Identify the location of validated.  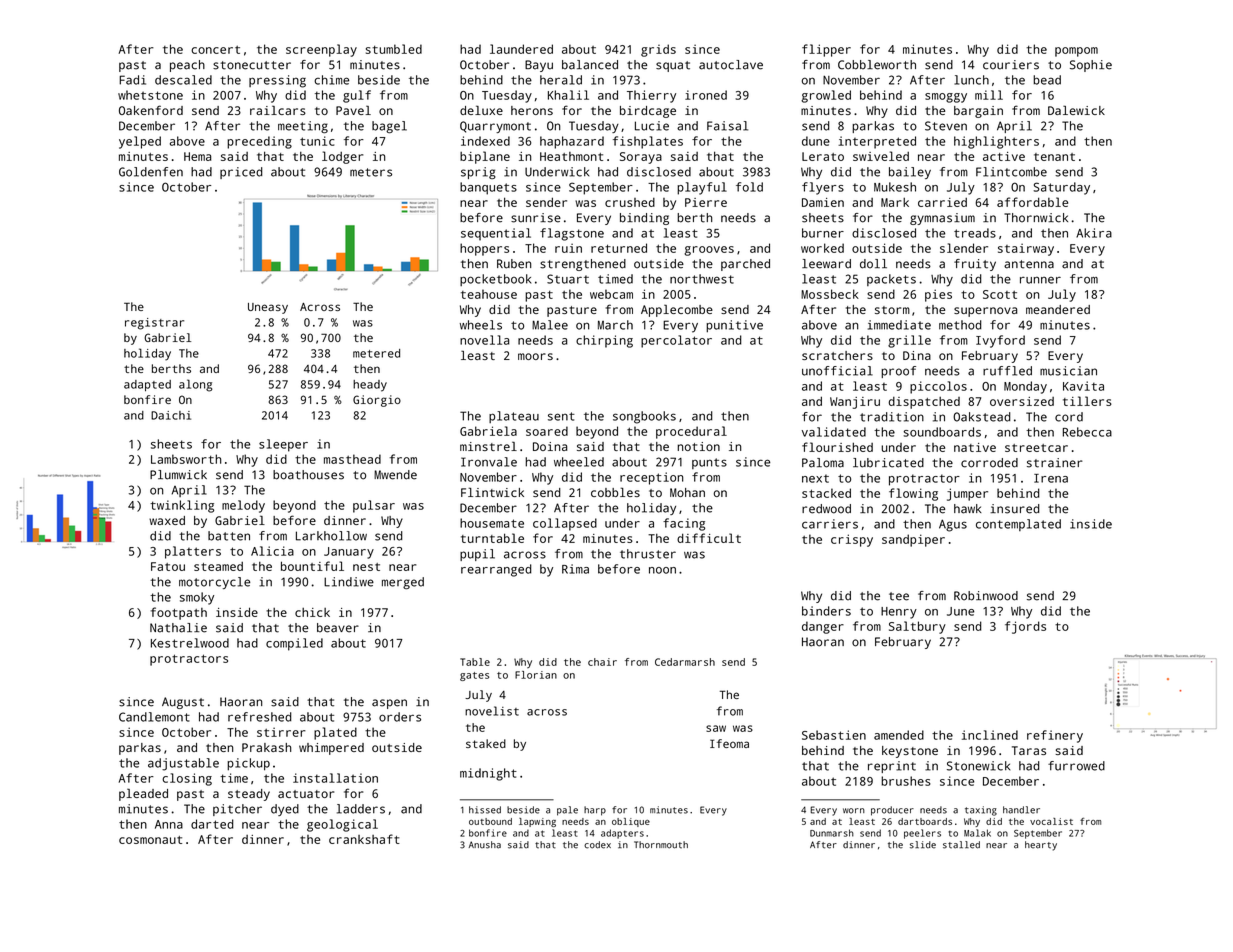
(834, 432).
